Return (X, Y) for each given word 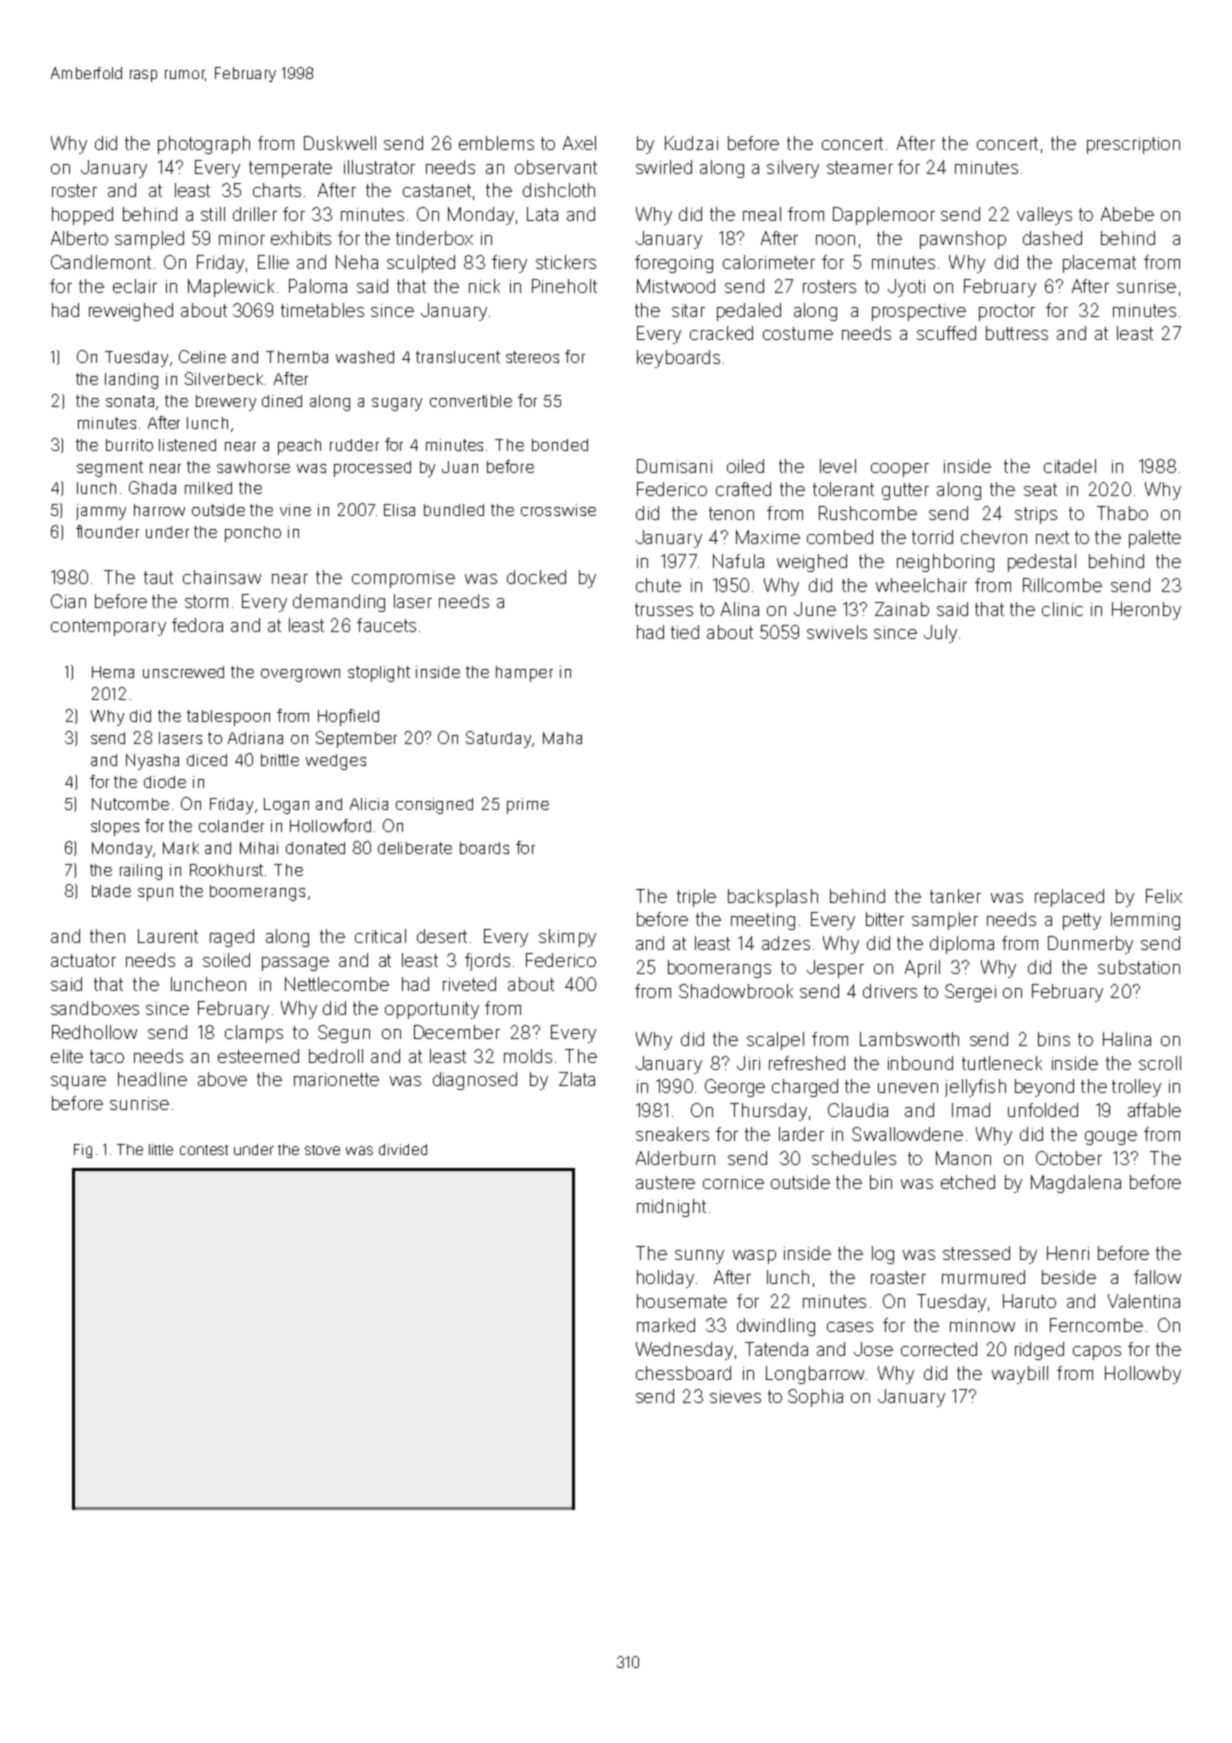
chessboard (683, 1373)
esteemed (258, 1056)
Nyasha (152, 762)
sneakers (672, 1134)
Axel (579, 143)
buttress (1017, 333)
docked (536, 577)
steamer (860, 167)
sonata (130, 401)
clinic (1062, 609)
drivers (890, 991)
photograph (204, 145)
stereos (532, 357)
